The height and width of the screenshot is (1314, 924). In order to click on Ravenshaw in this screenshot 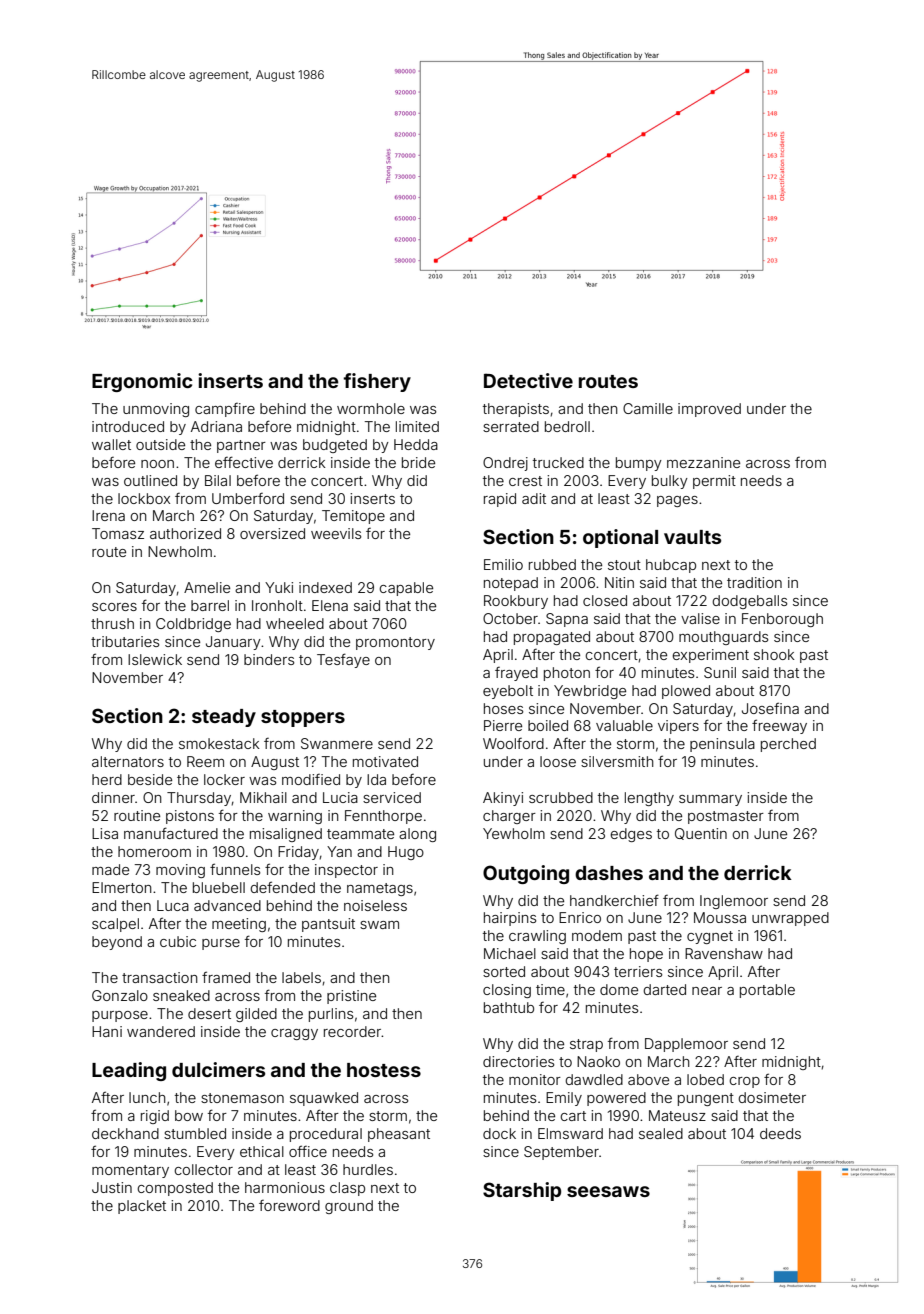, I will do `click(724, 953)`.
